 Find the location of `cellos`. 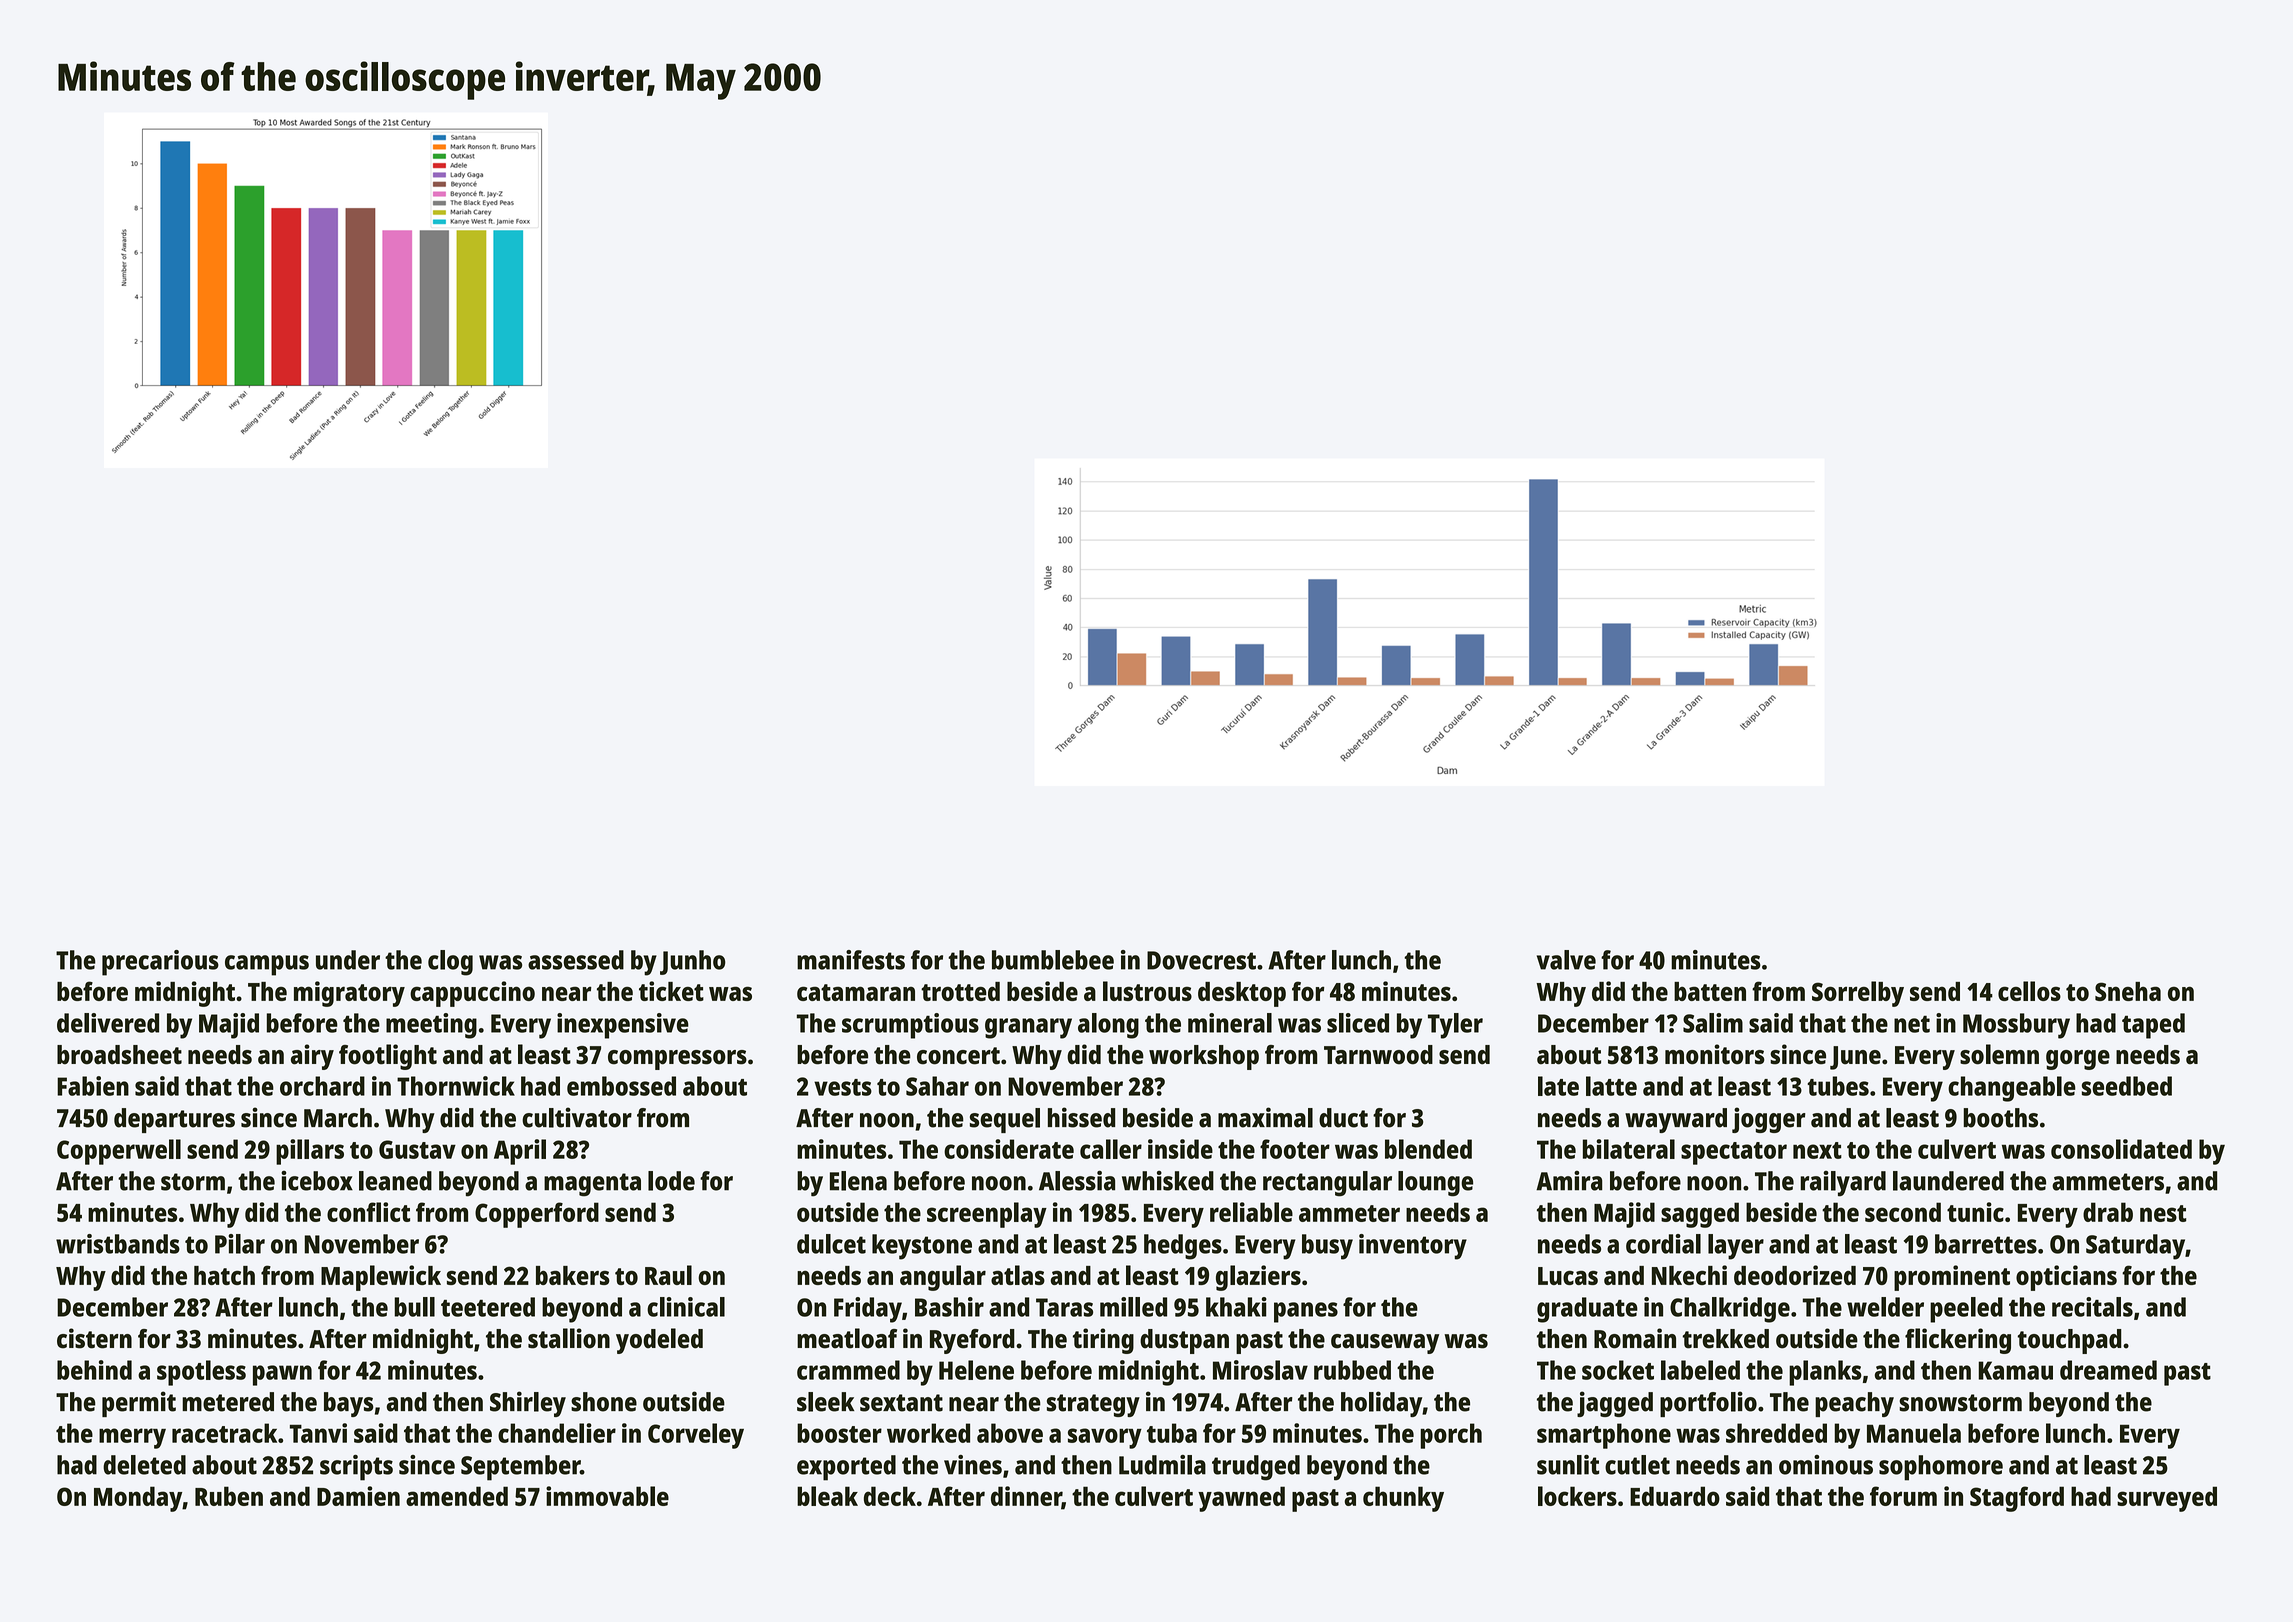

cellos is located at coordinates (2029, 991).
